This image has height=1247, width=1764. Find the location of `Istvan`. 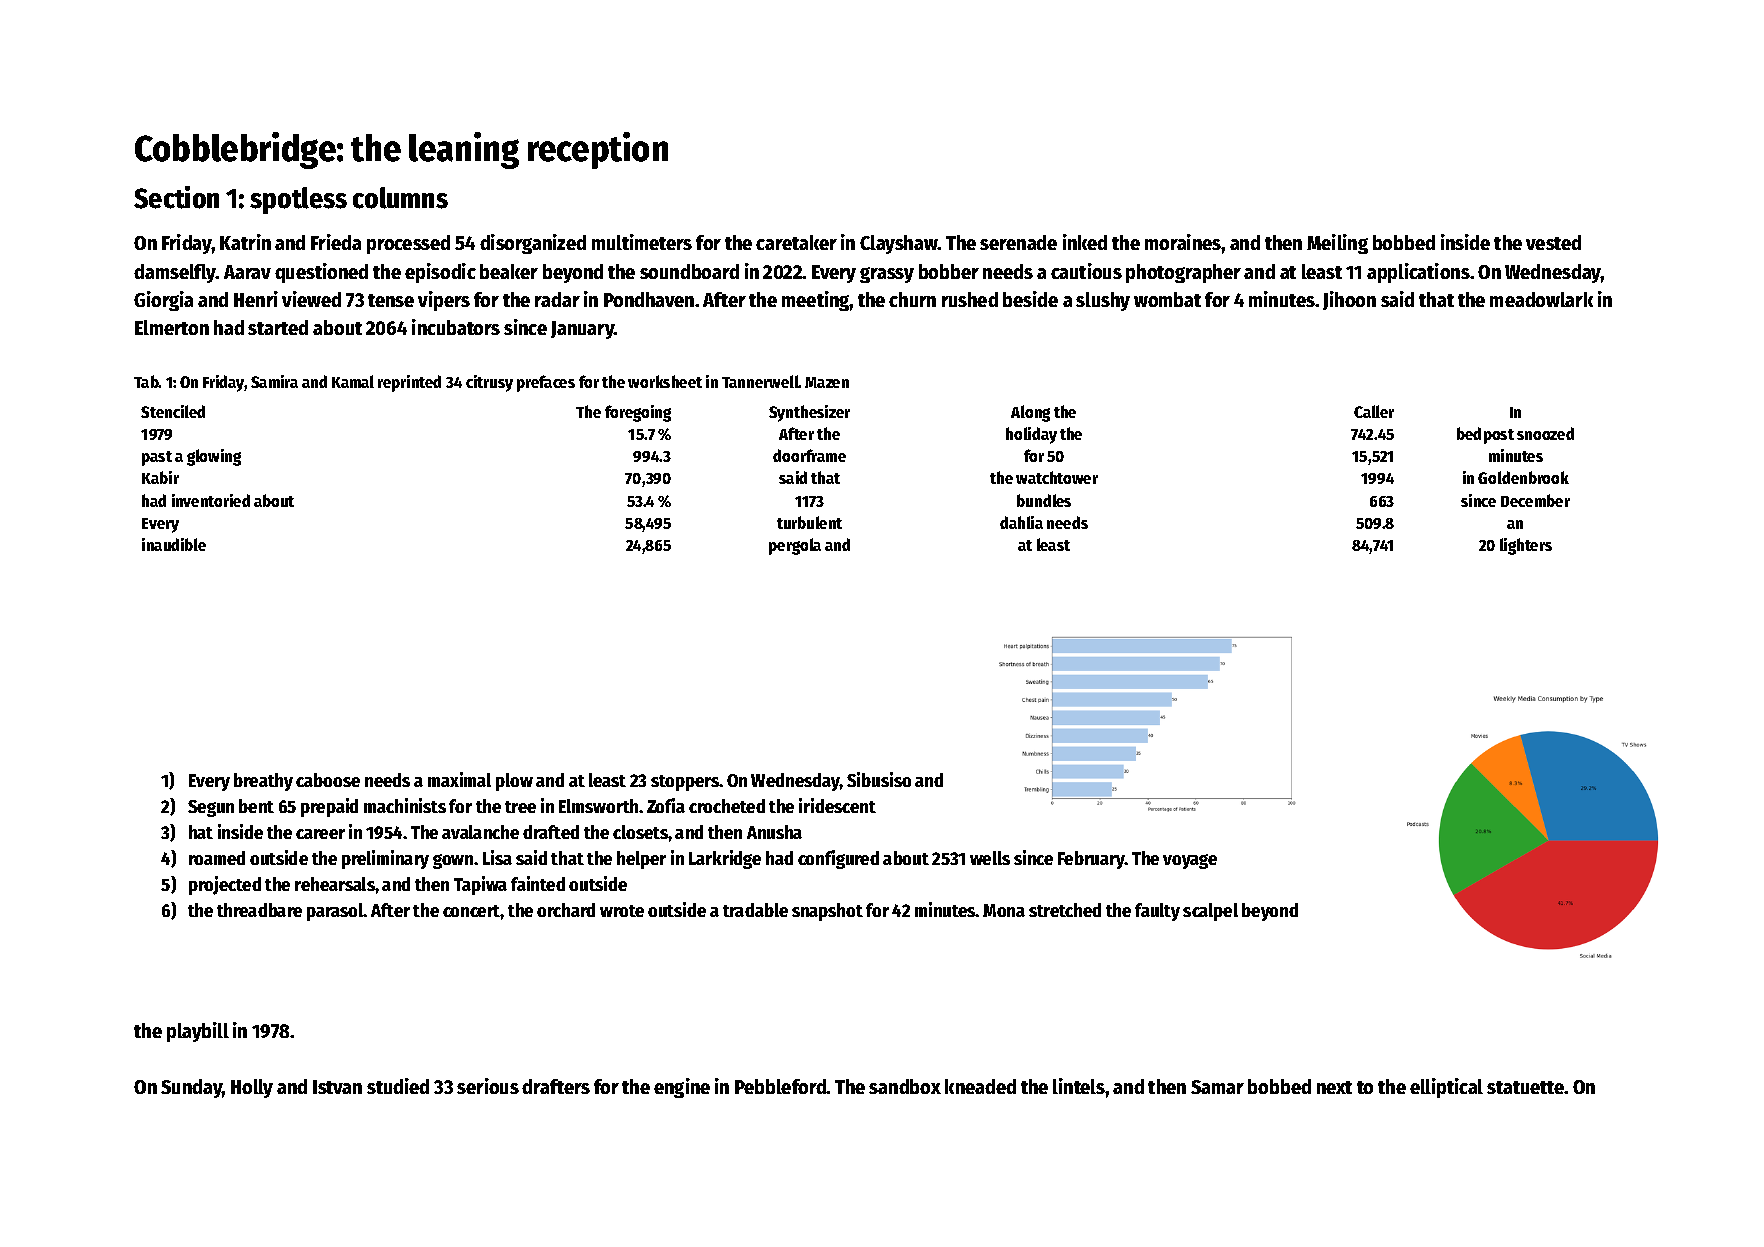

Istvan is located at coordinates (337, 1087).
